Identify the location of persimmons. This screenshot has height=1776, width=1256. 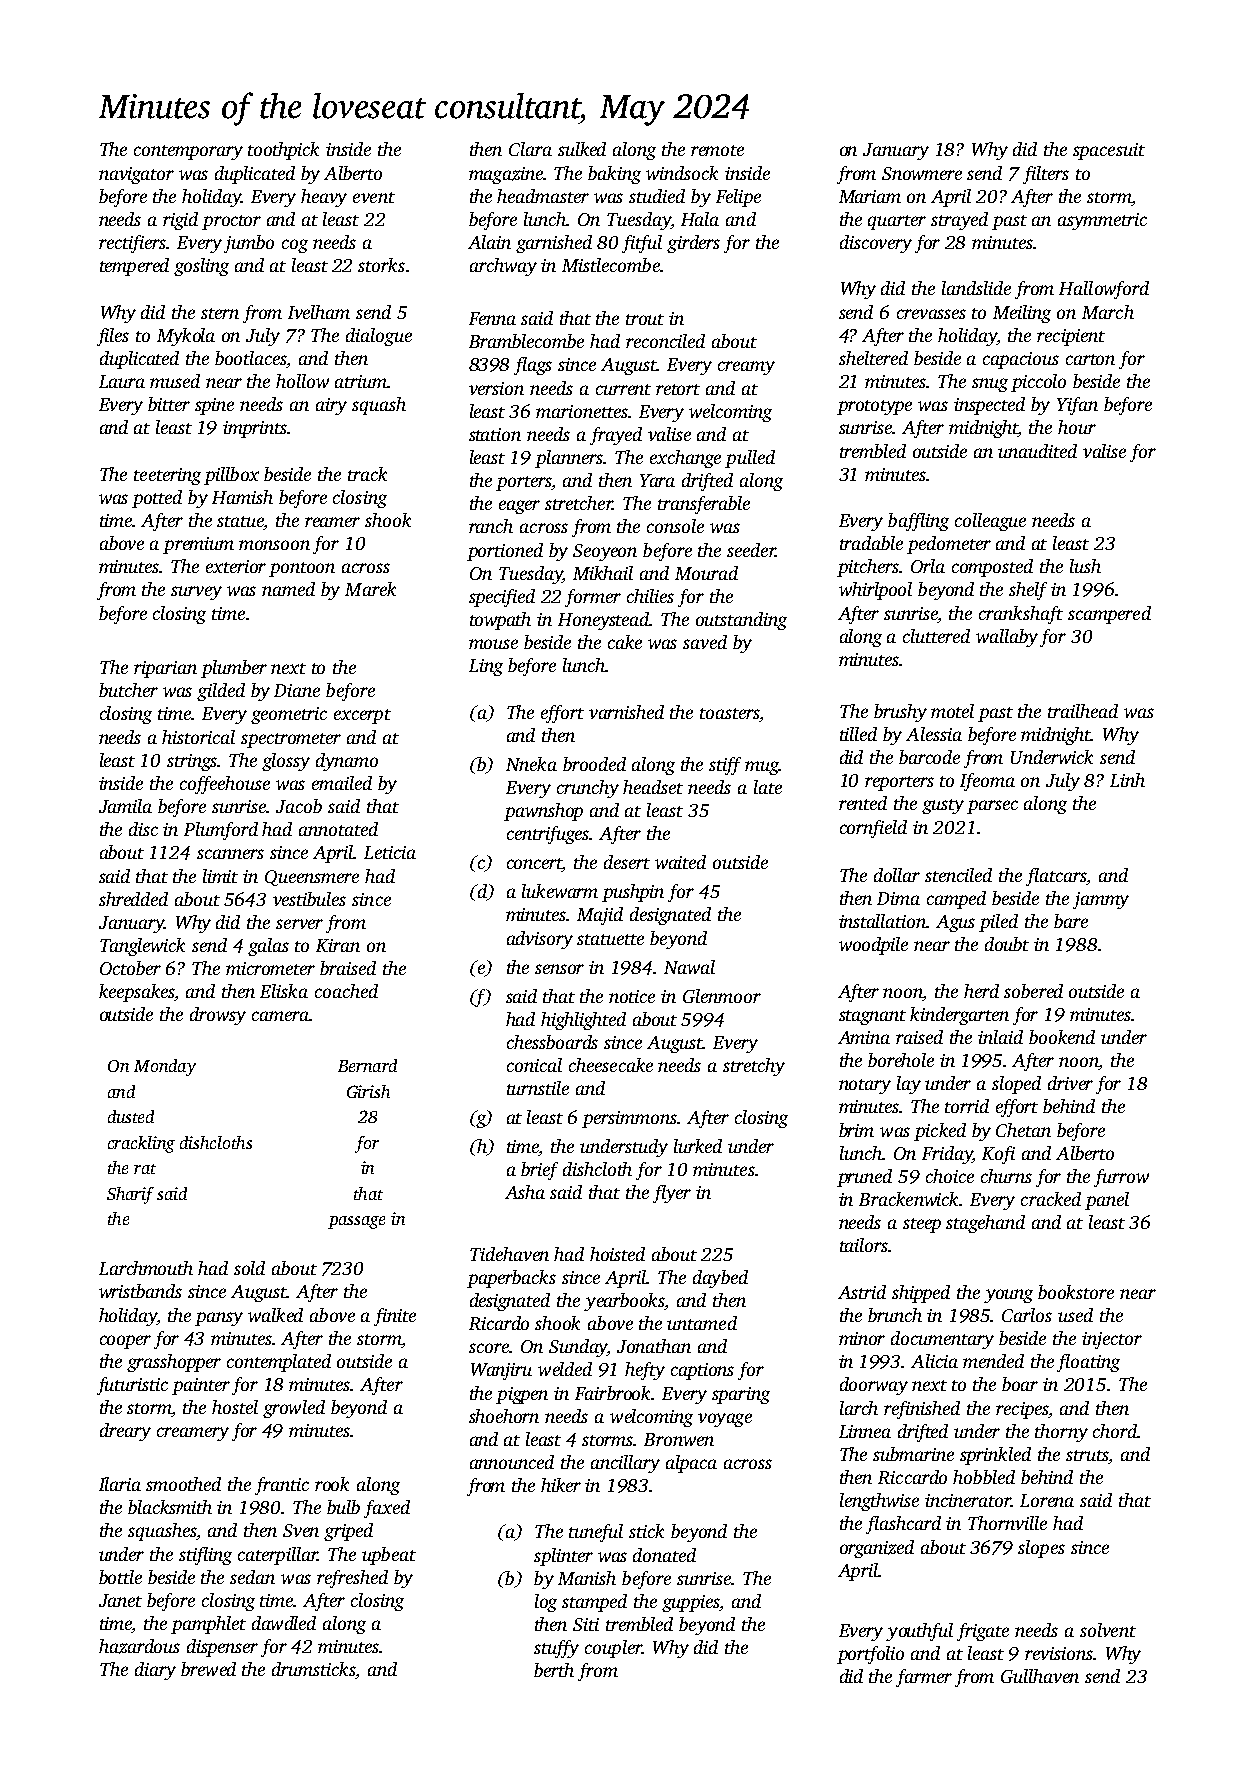
(629, 1119).
